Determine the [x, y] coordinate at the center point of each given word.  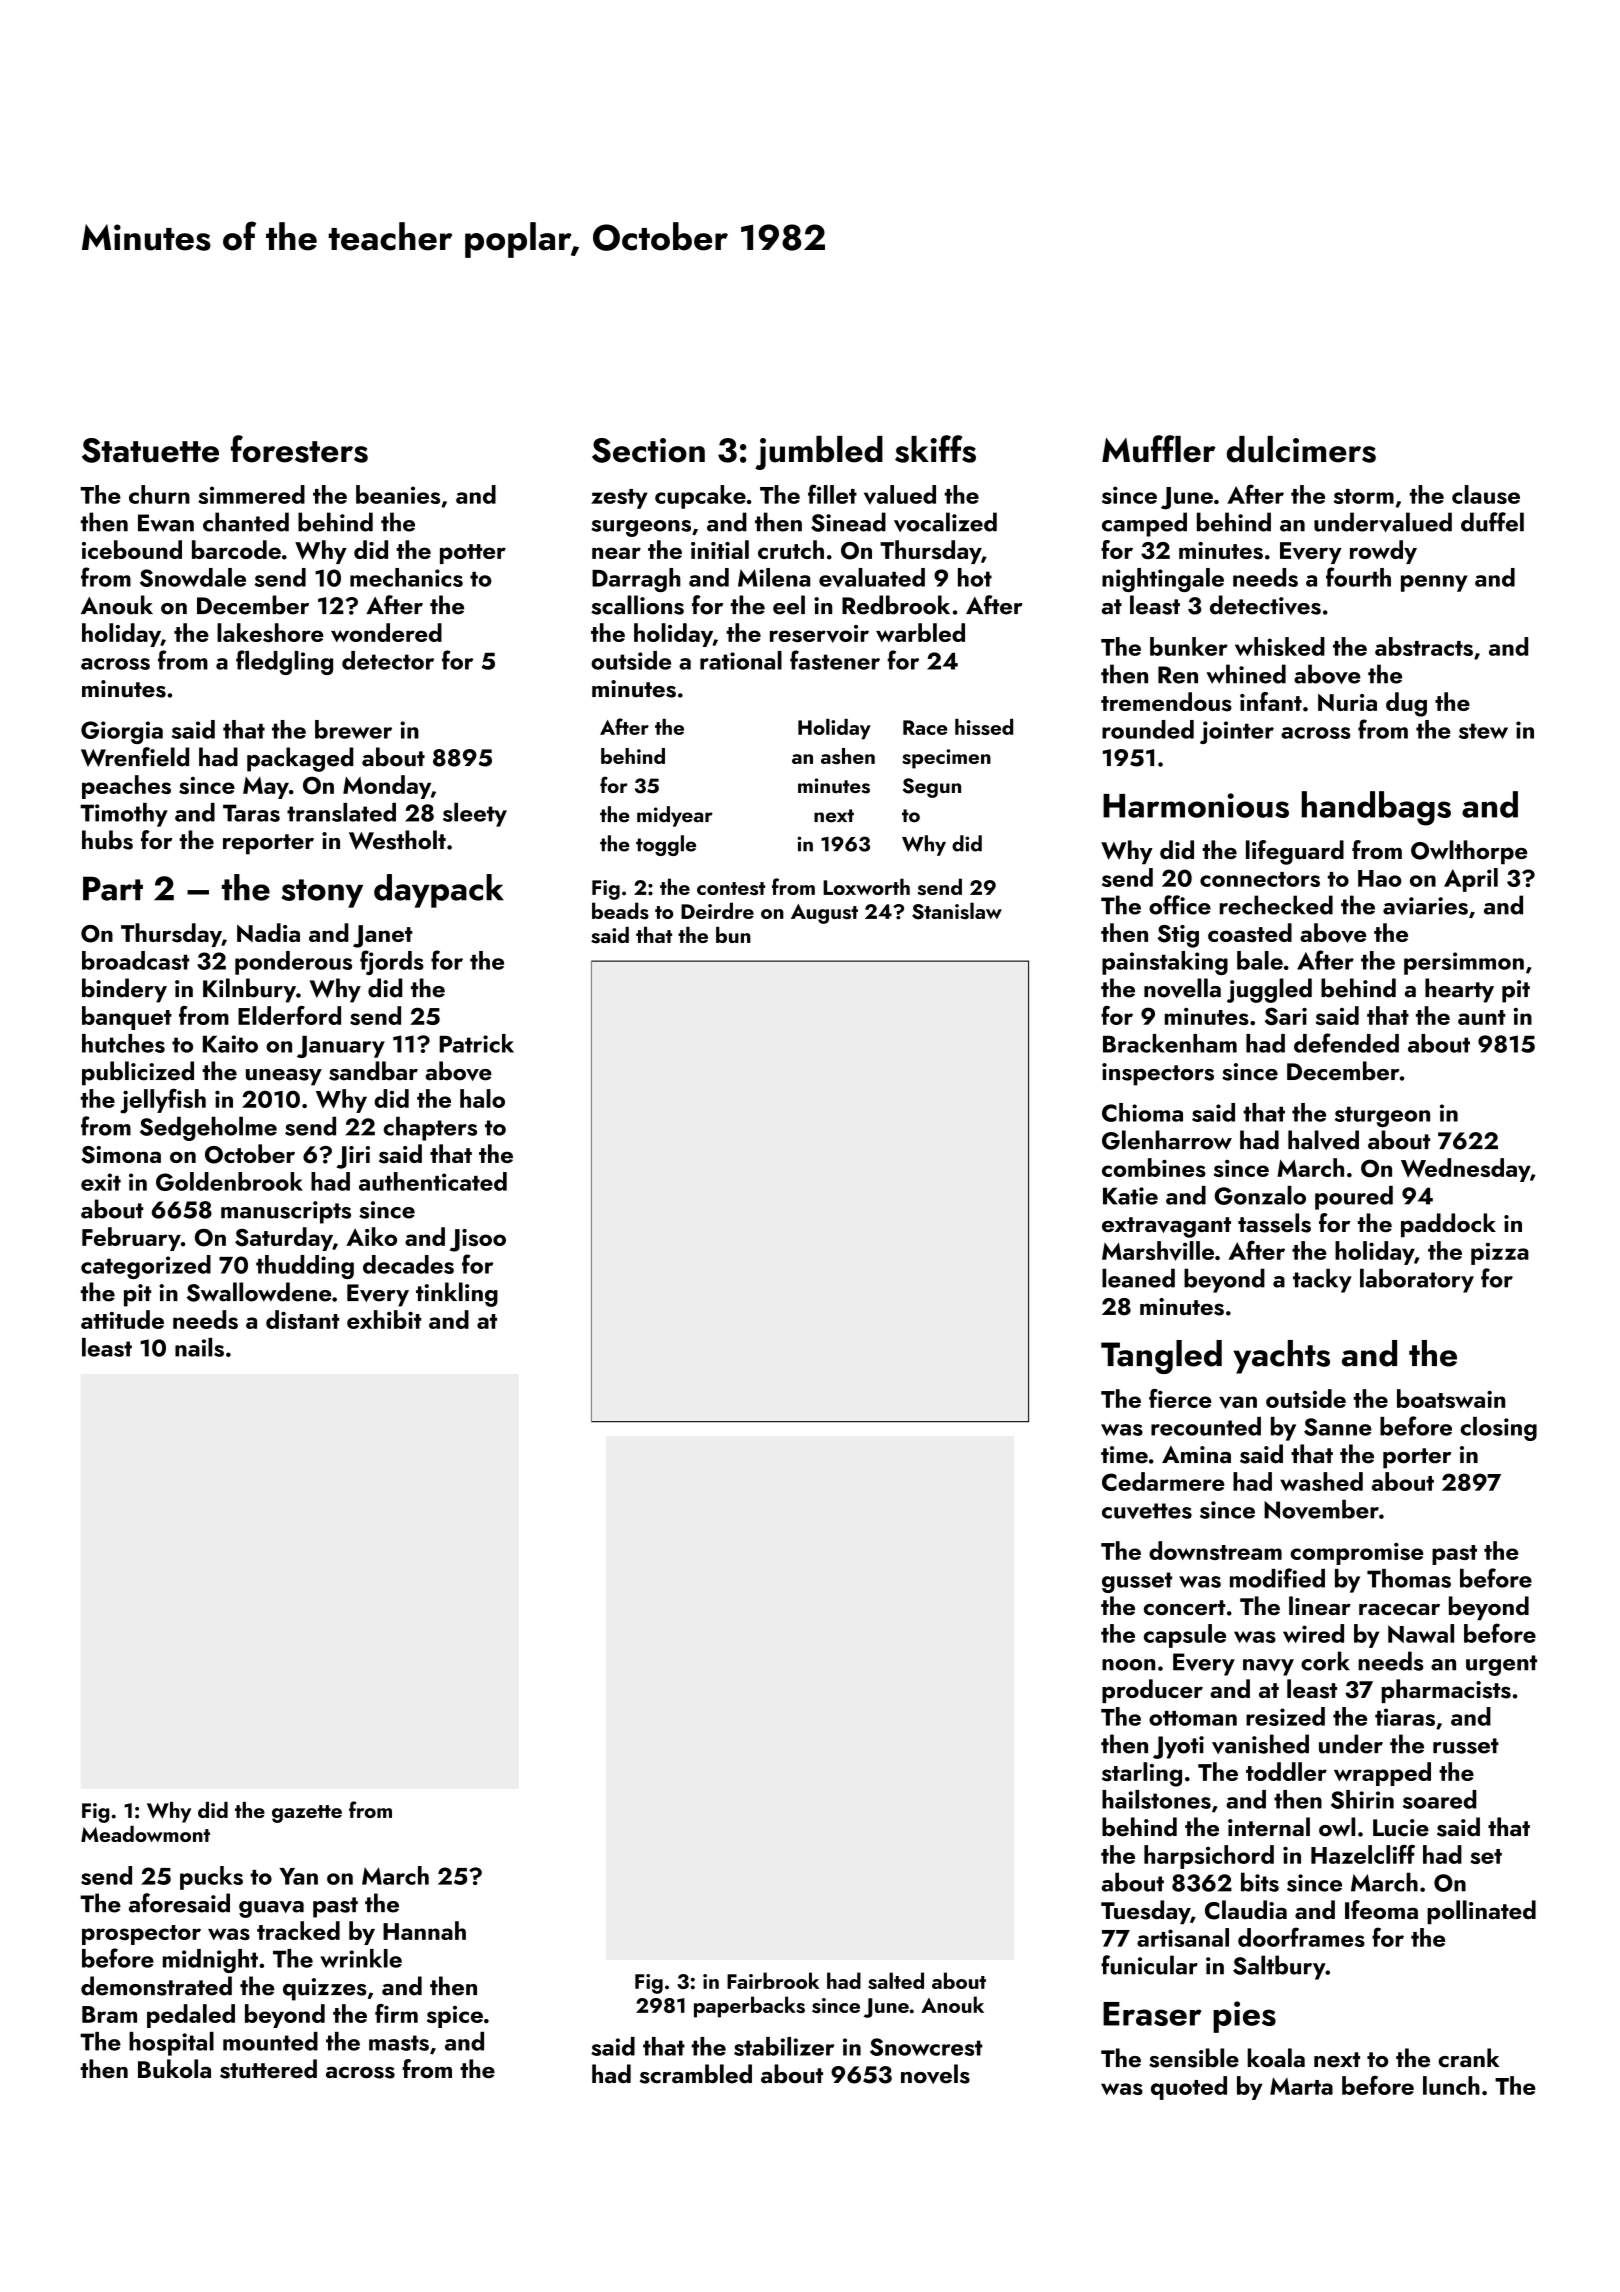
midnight [210, 1961]
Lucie [1401, 1828]
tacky [1322, 1280]
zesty [619, 499]
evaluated [872, 578]
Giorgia [122, 732]
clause [1486, 494]
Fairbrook [773, 1980]
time [1124, 1455]
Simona [121, 1155]
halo [482, 1098]
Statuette [150, 450]
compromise [1357, 1554]
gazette [307, 1814]
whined [1246, 674]
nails [199, 1347]
